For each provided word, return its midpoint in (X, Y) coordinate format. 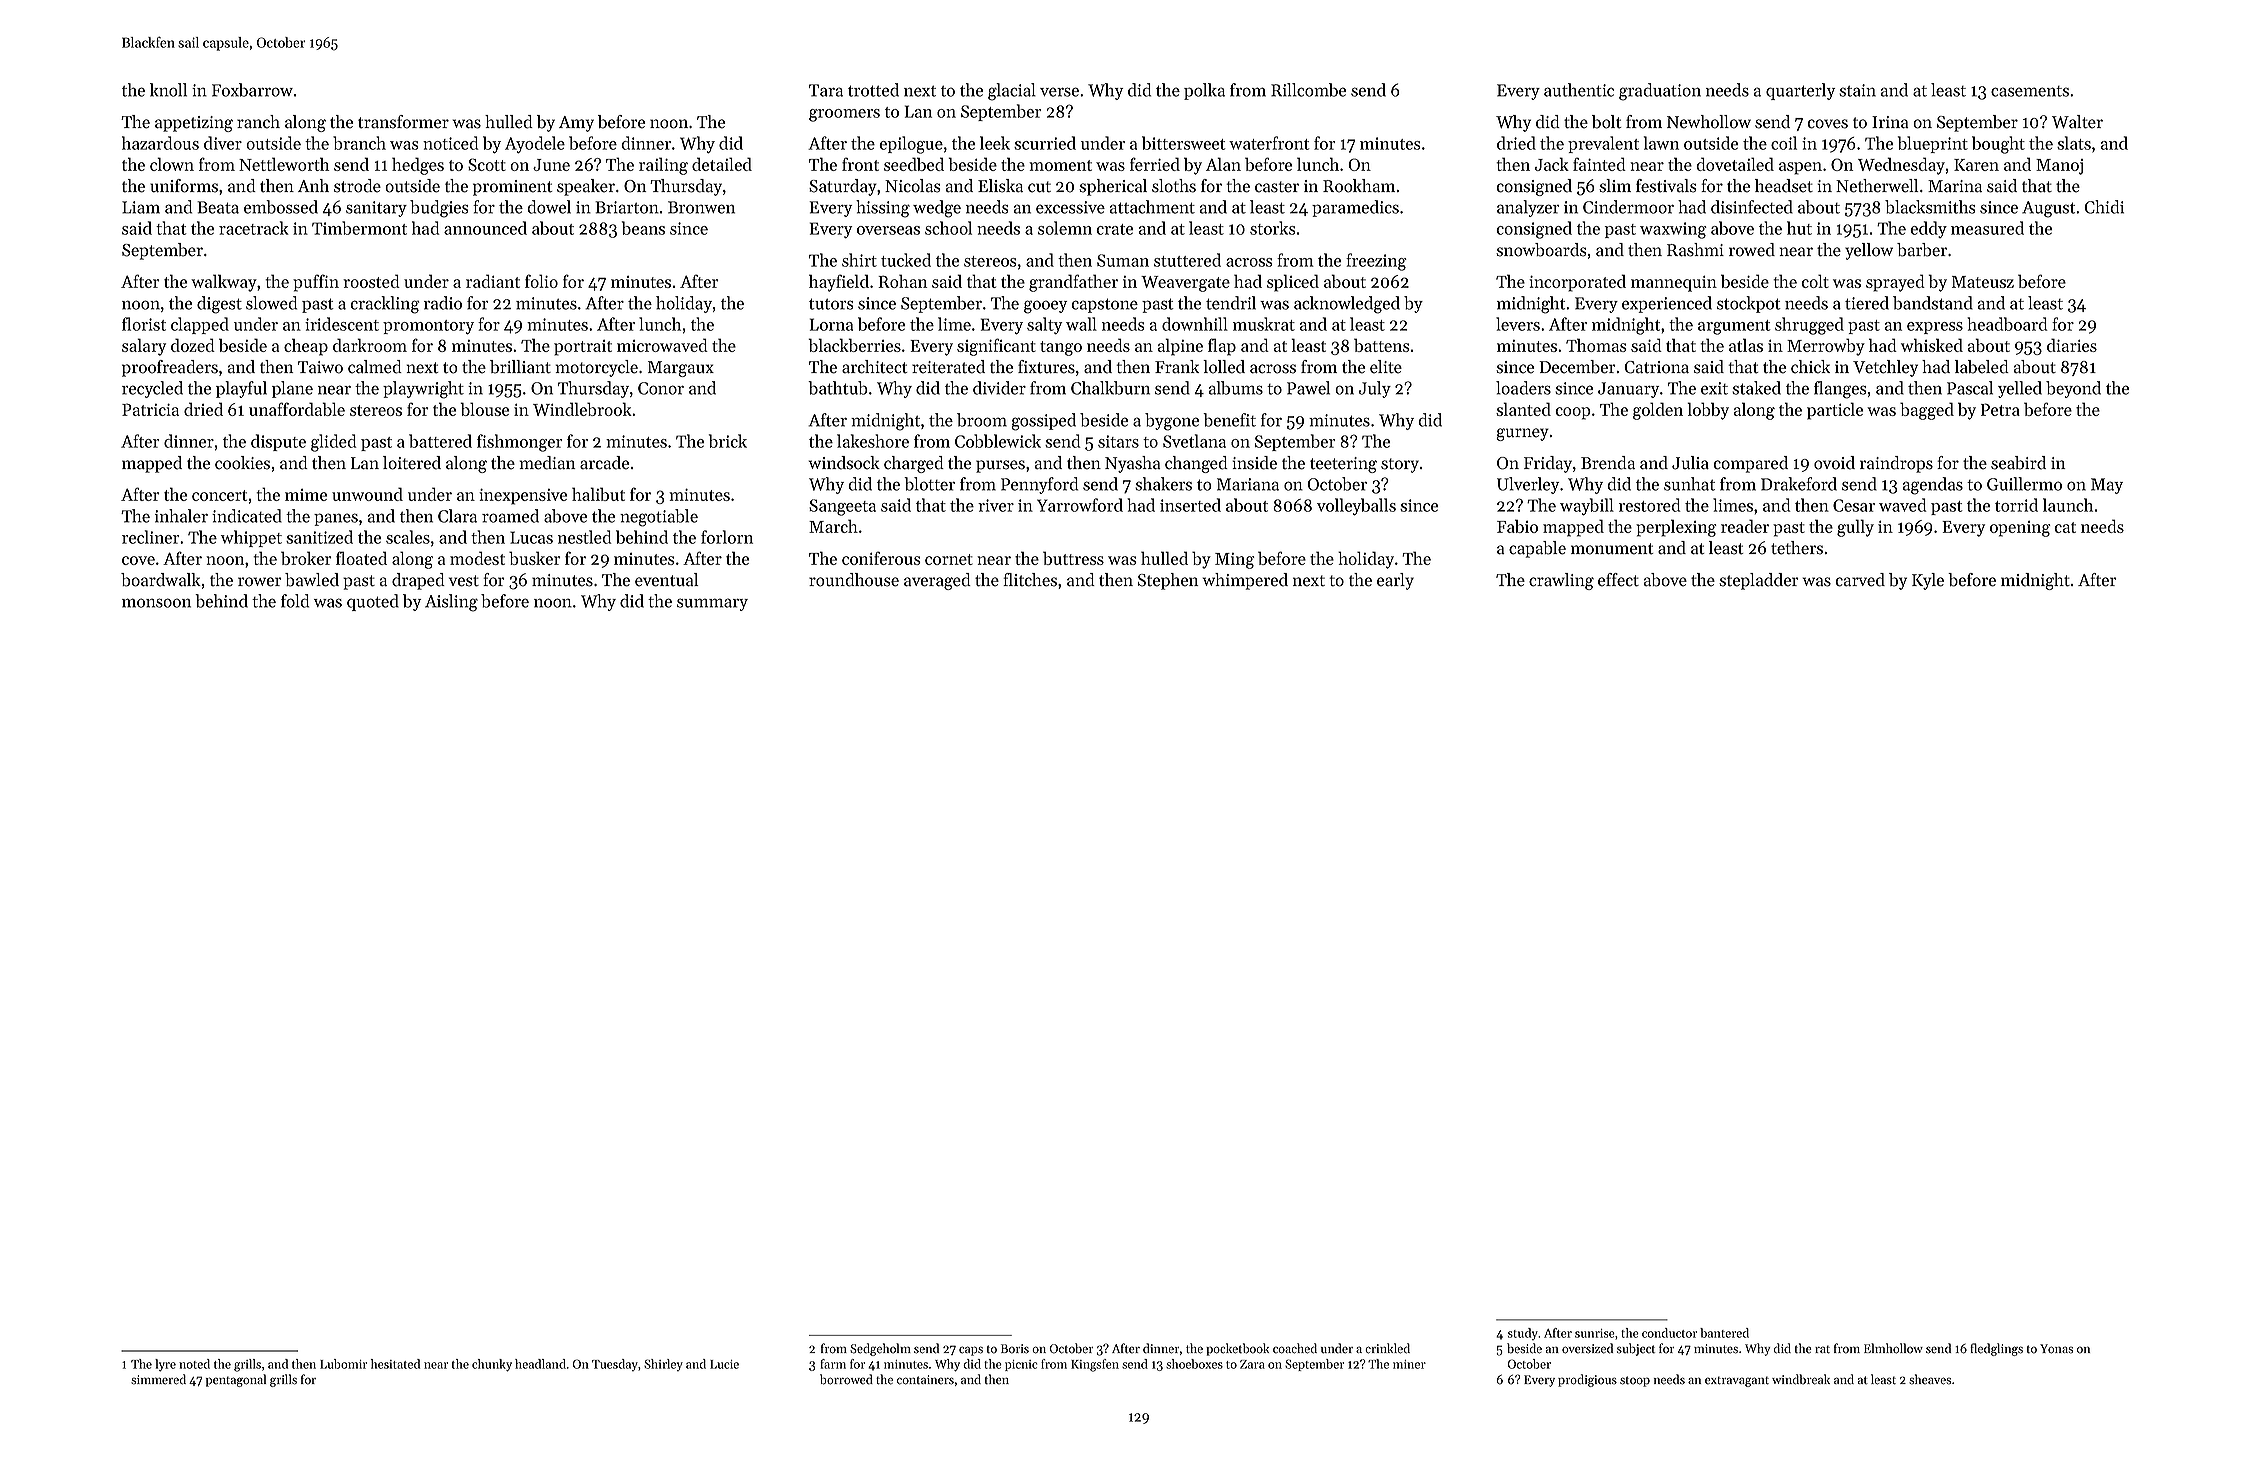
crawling (1561, 581)
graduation (1660, 92)
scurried (1045, 143)
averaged (937, 581)
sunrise (1595, 1333)
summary (712, 604)
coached (1295, 1348)
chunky (492, 1365)
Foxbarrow (252, 90)
